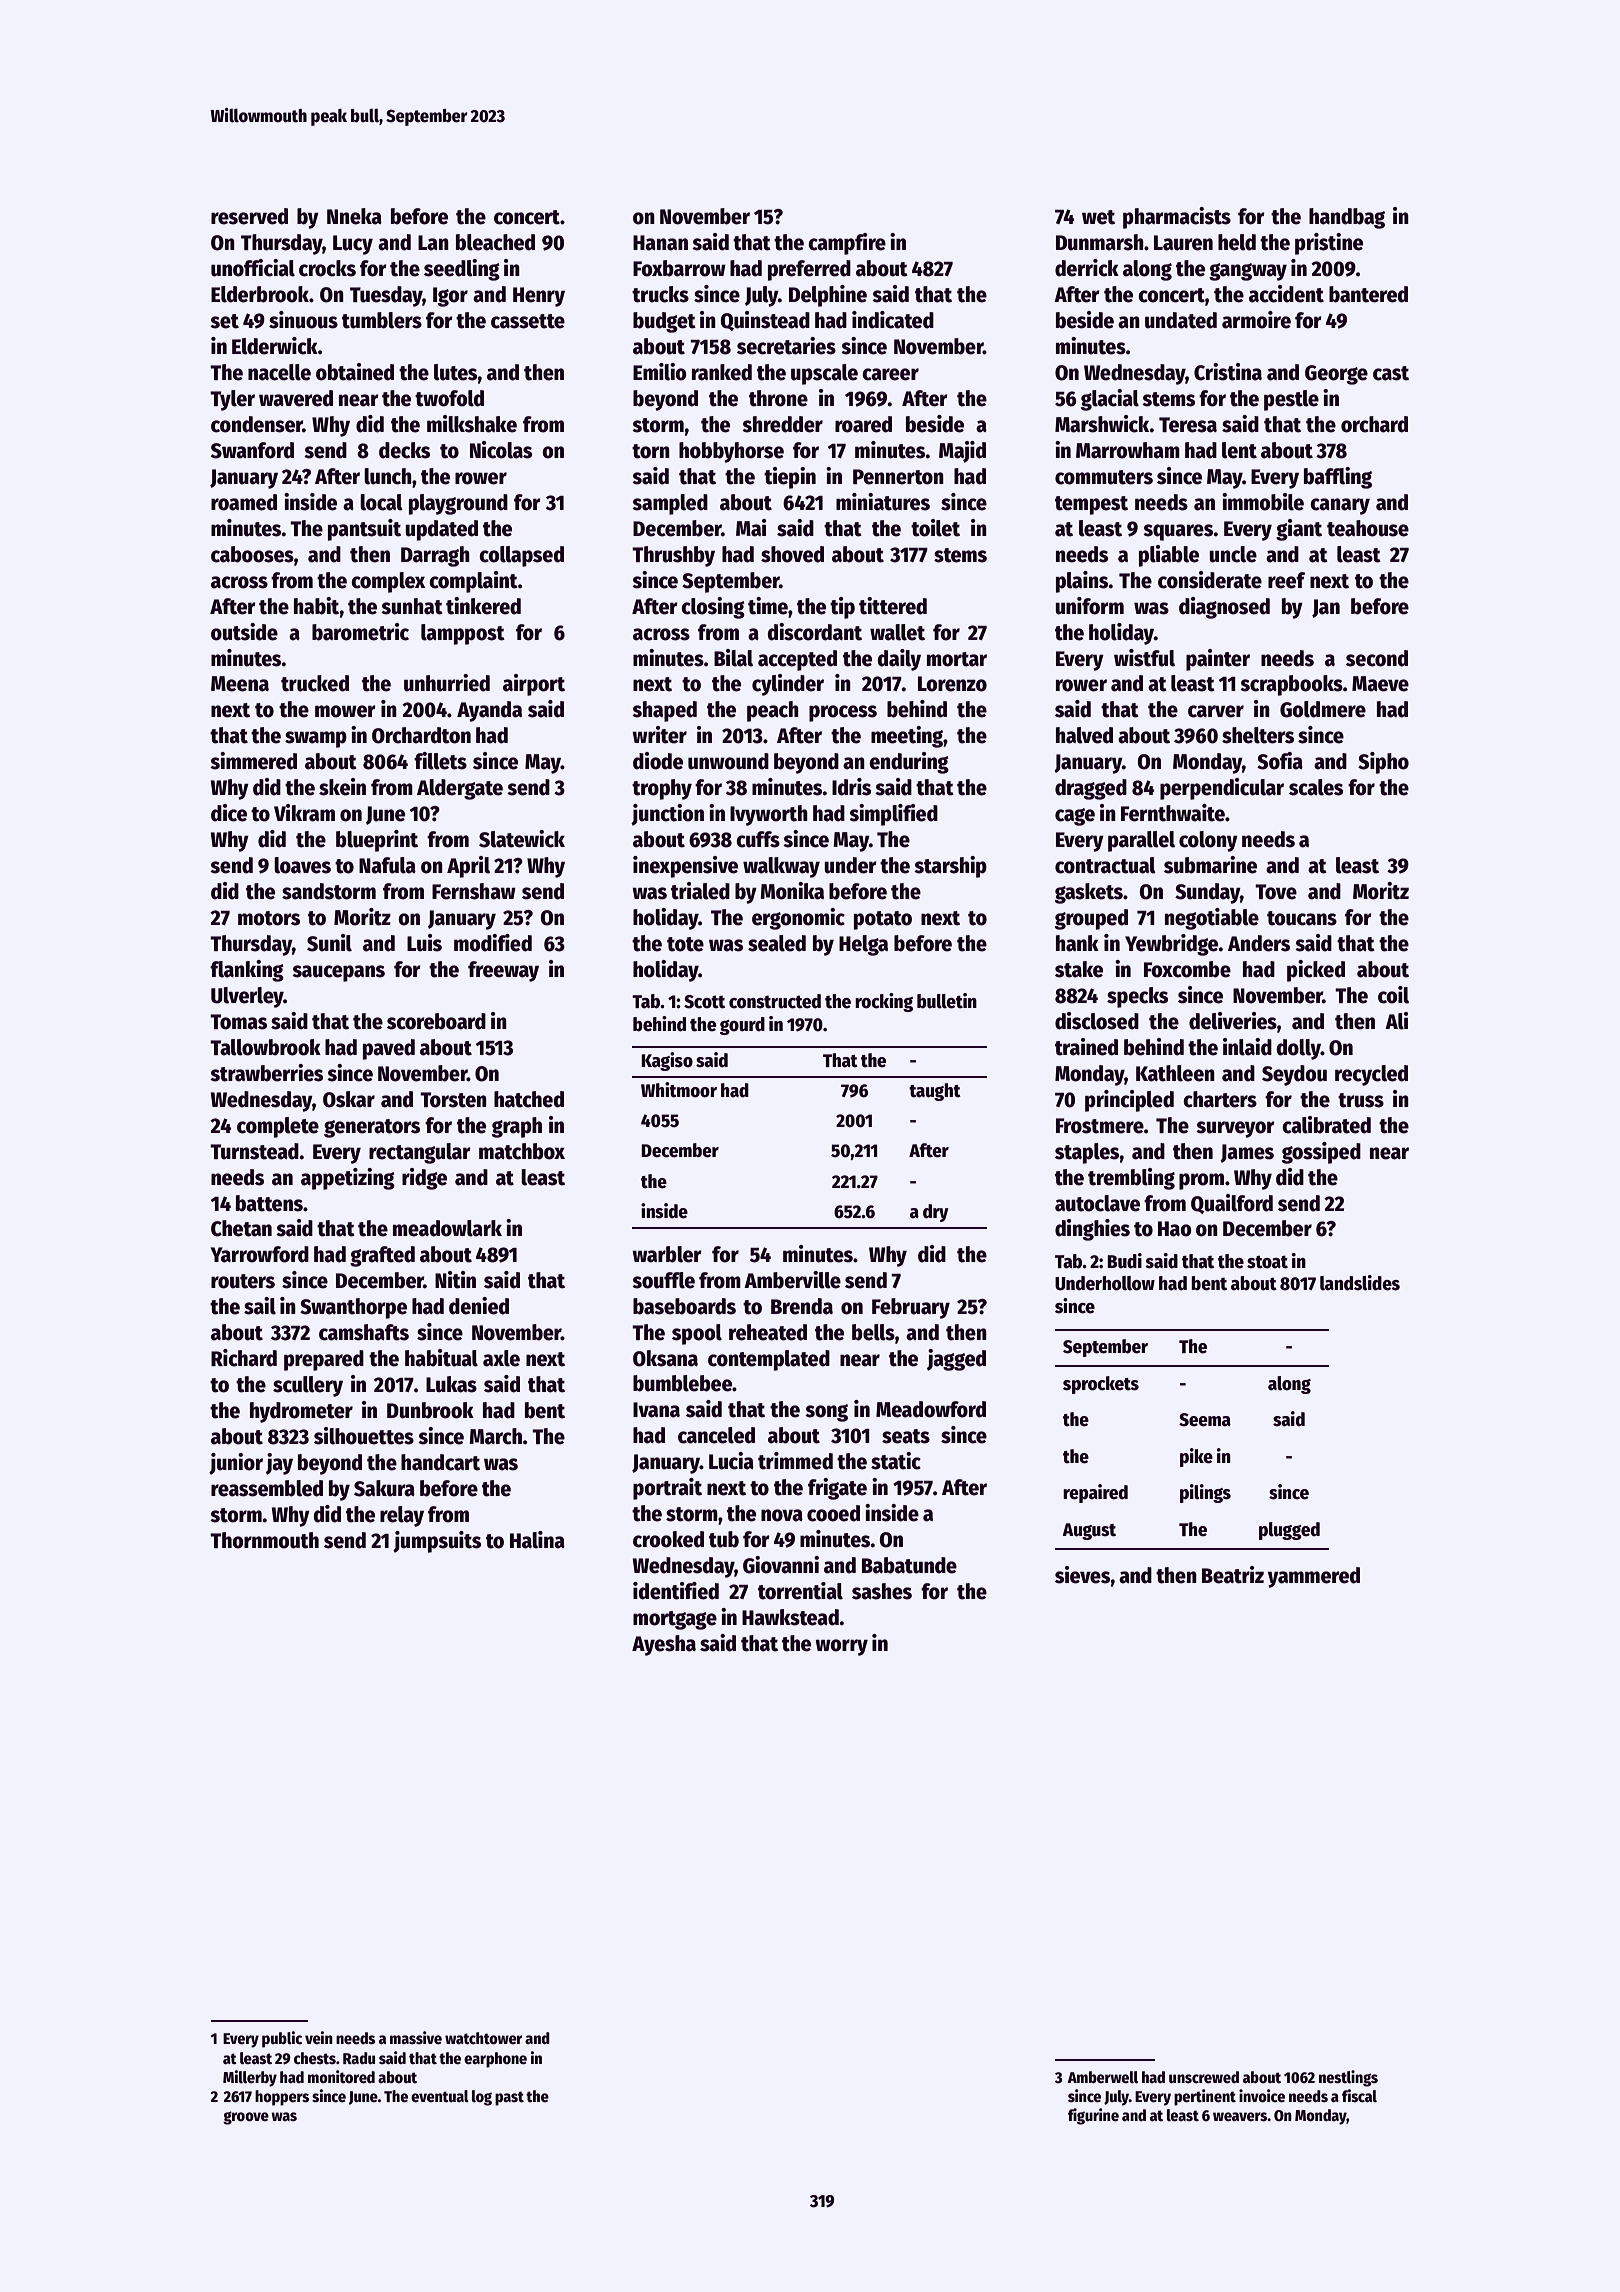 The width and height of the screenshot is (1620, 2292). I want to click on Lorenzo, so click(952, 684).
